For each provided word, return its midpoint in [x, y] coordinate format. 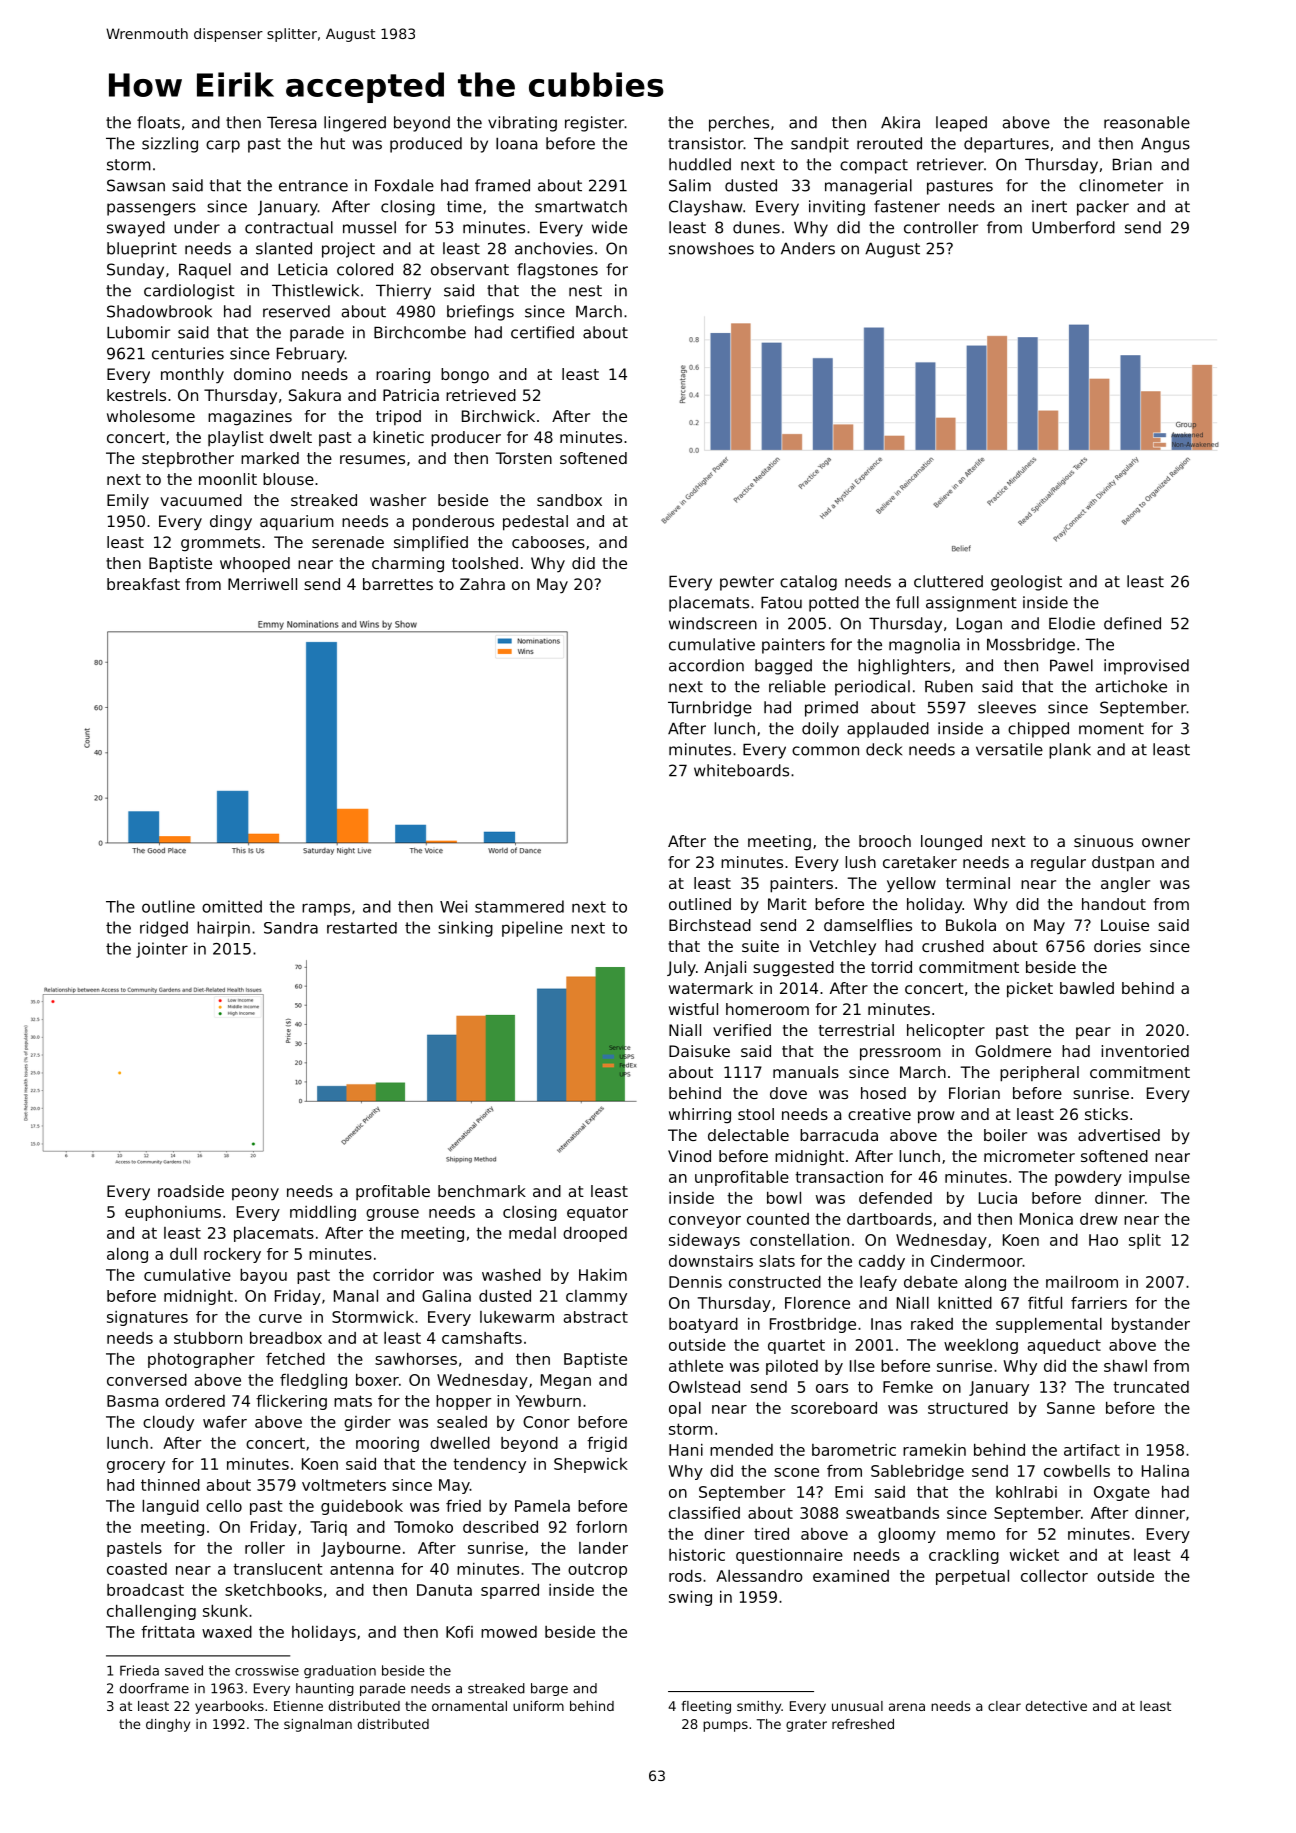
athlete [696, 1366]
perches [739, 124]
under [197, 227]
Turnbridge [710, 709]
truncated [1151, 1387]
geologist [1026, 583]
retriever [950, 164]
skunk [225, 1611]
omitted [232, 906]
